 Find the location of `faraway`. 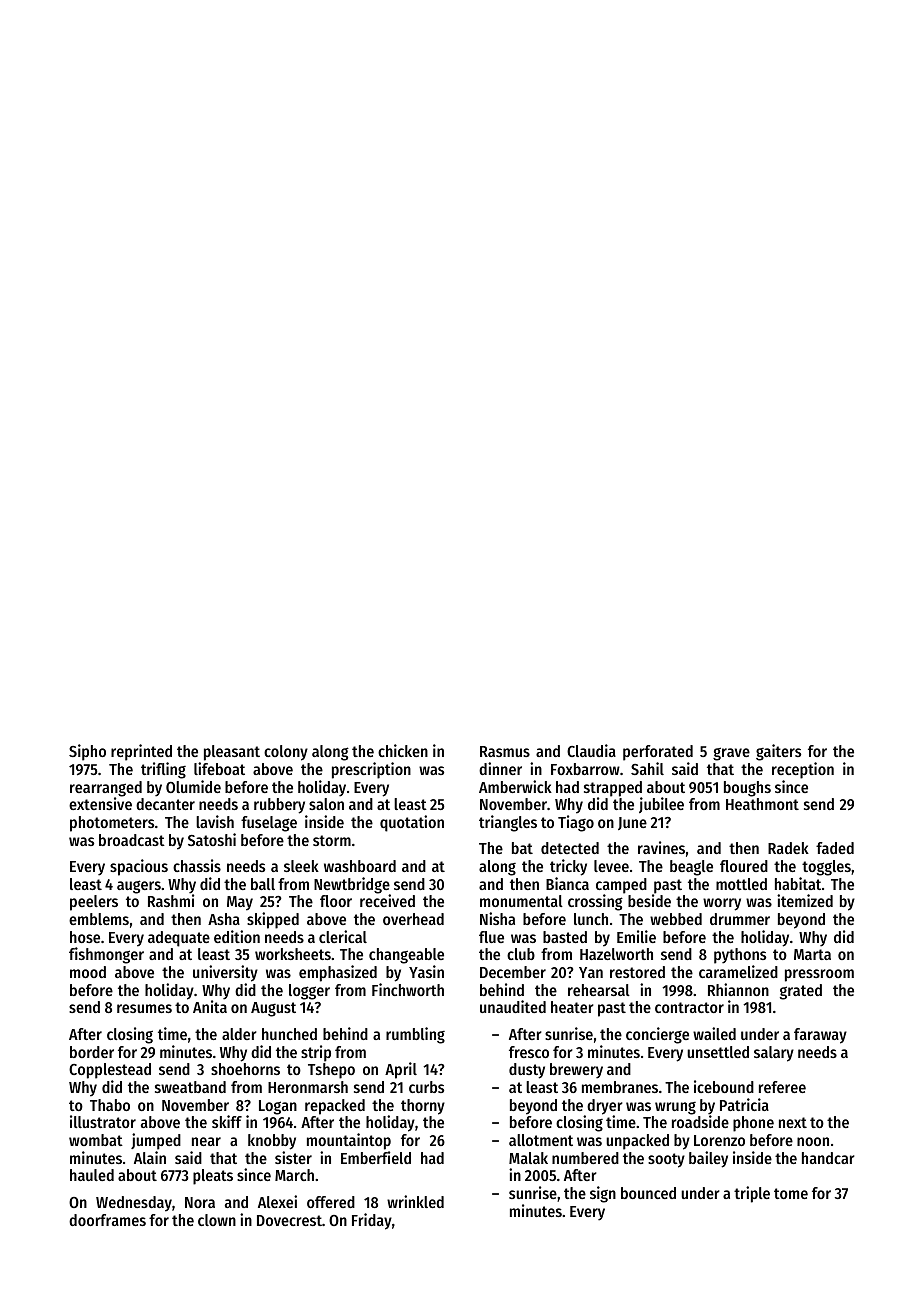

faraway is located at coordinates (820, 1036).
